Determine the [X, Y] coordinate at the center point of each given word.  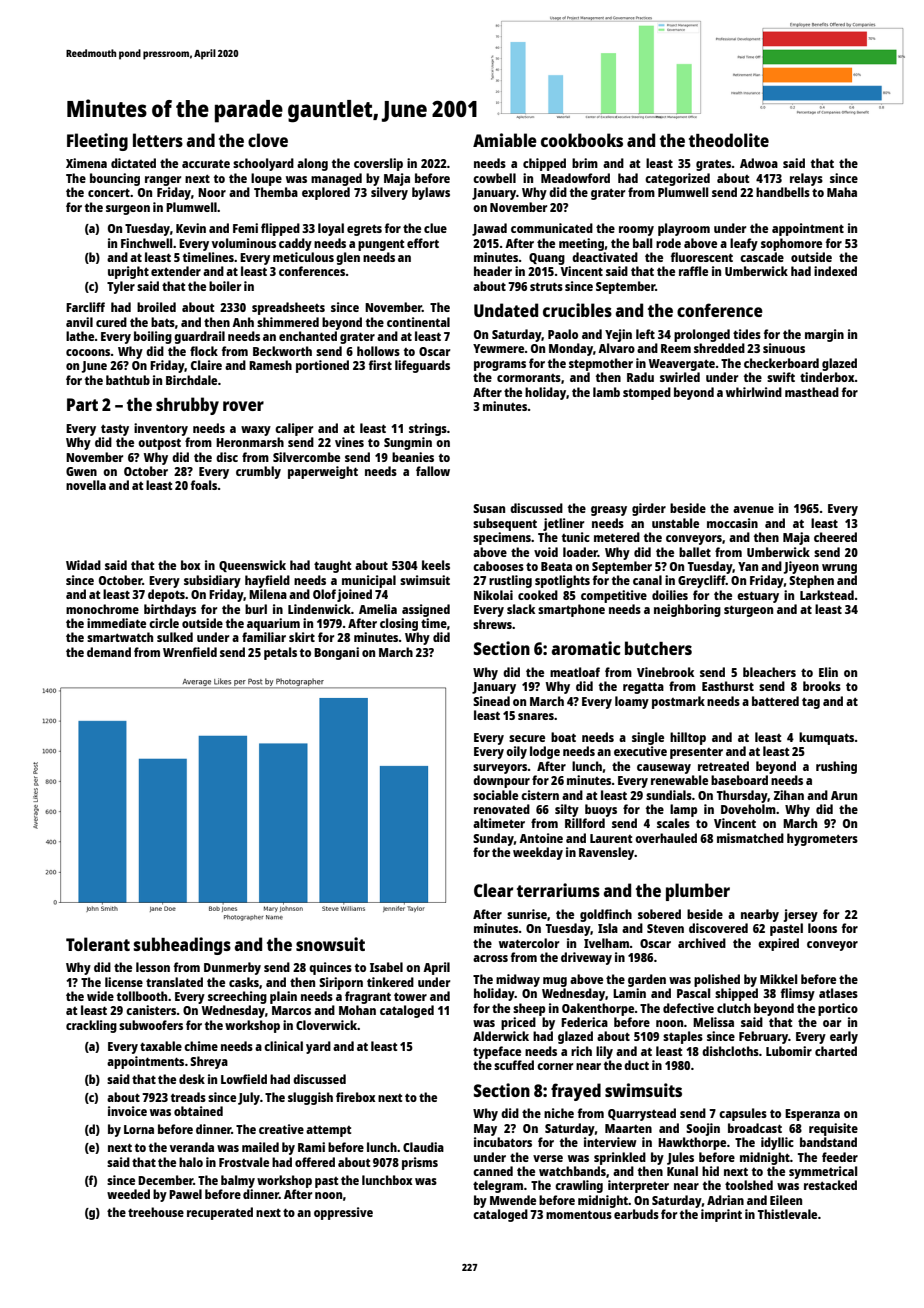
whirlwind [754, 392]
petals [280, 653]
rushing [836, 767]
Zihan [789, 795]
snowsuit [330, 944]
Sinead [491, 701]
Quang [547, 259]
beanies [413, 457]
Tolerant [98, 944]
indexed [835, 271]
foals [204, 485]
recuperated [220, 1213]
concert [109, 193]
